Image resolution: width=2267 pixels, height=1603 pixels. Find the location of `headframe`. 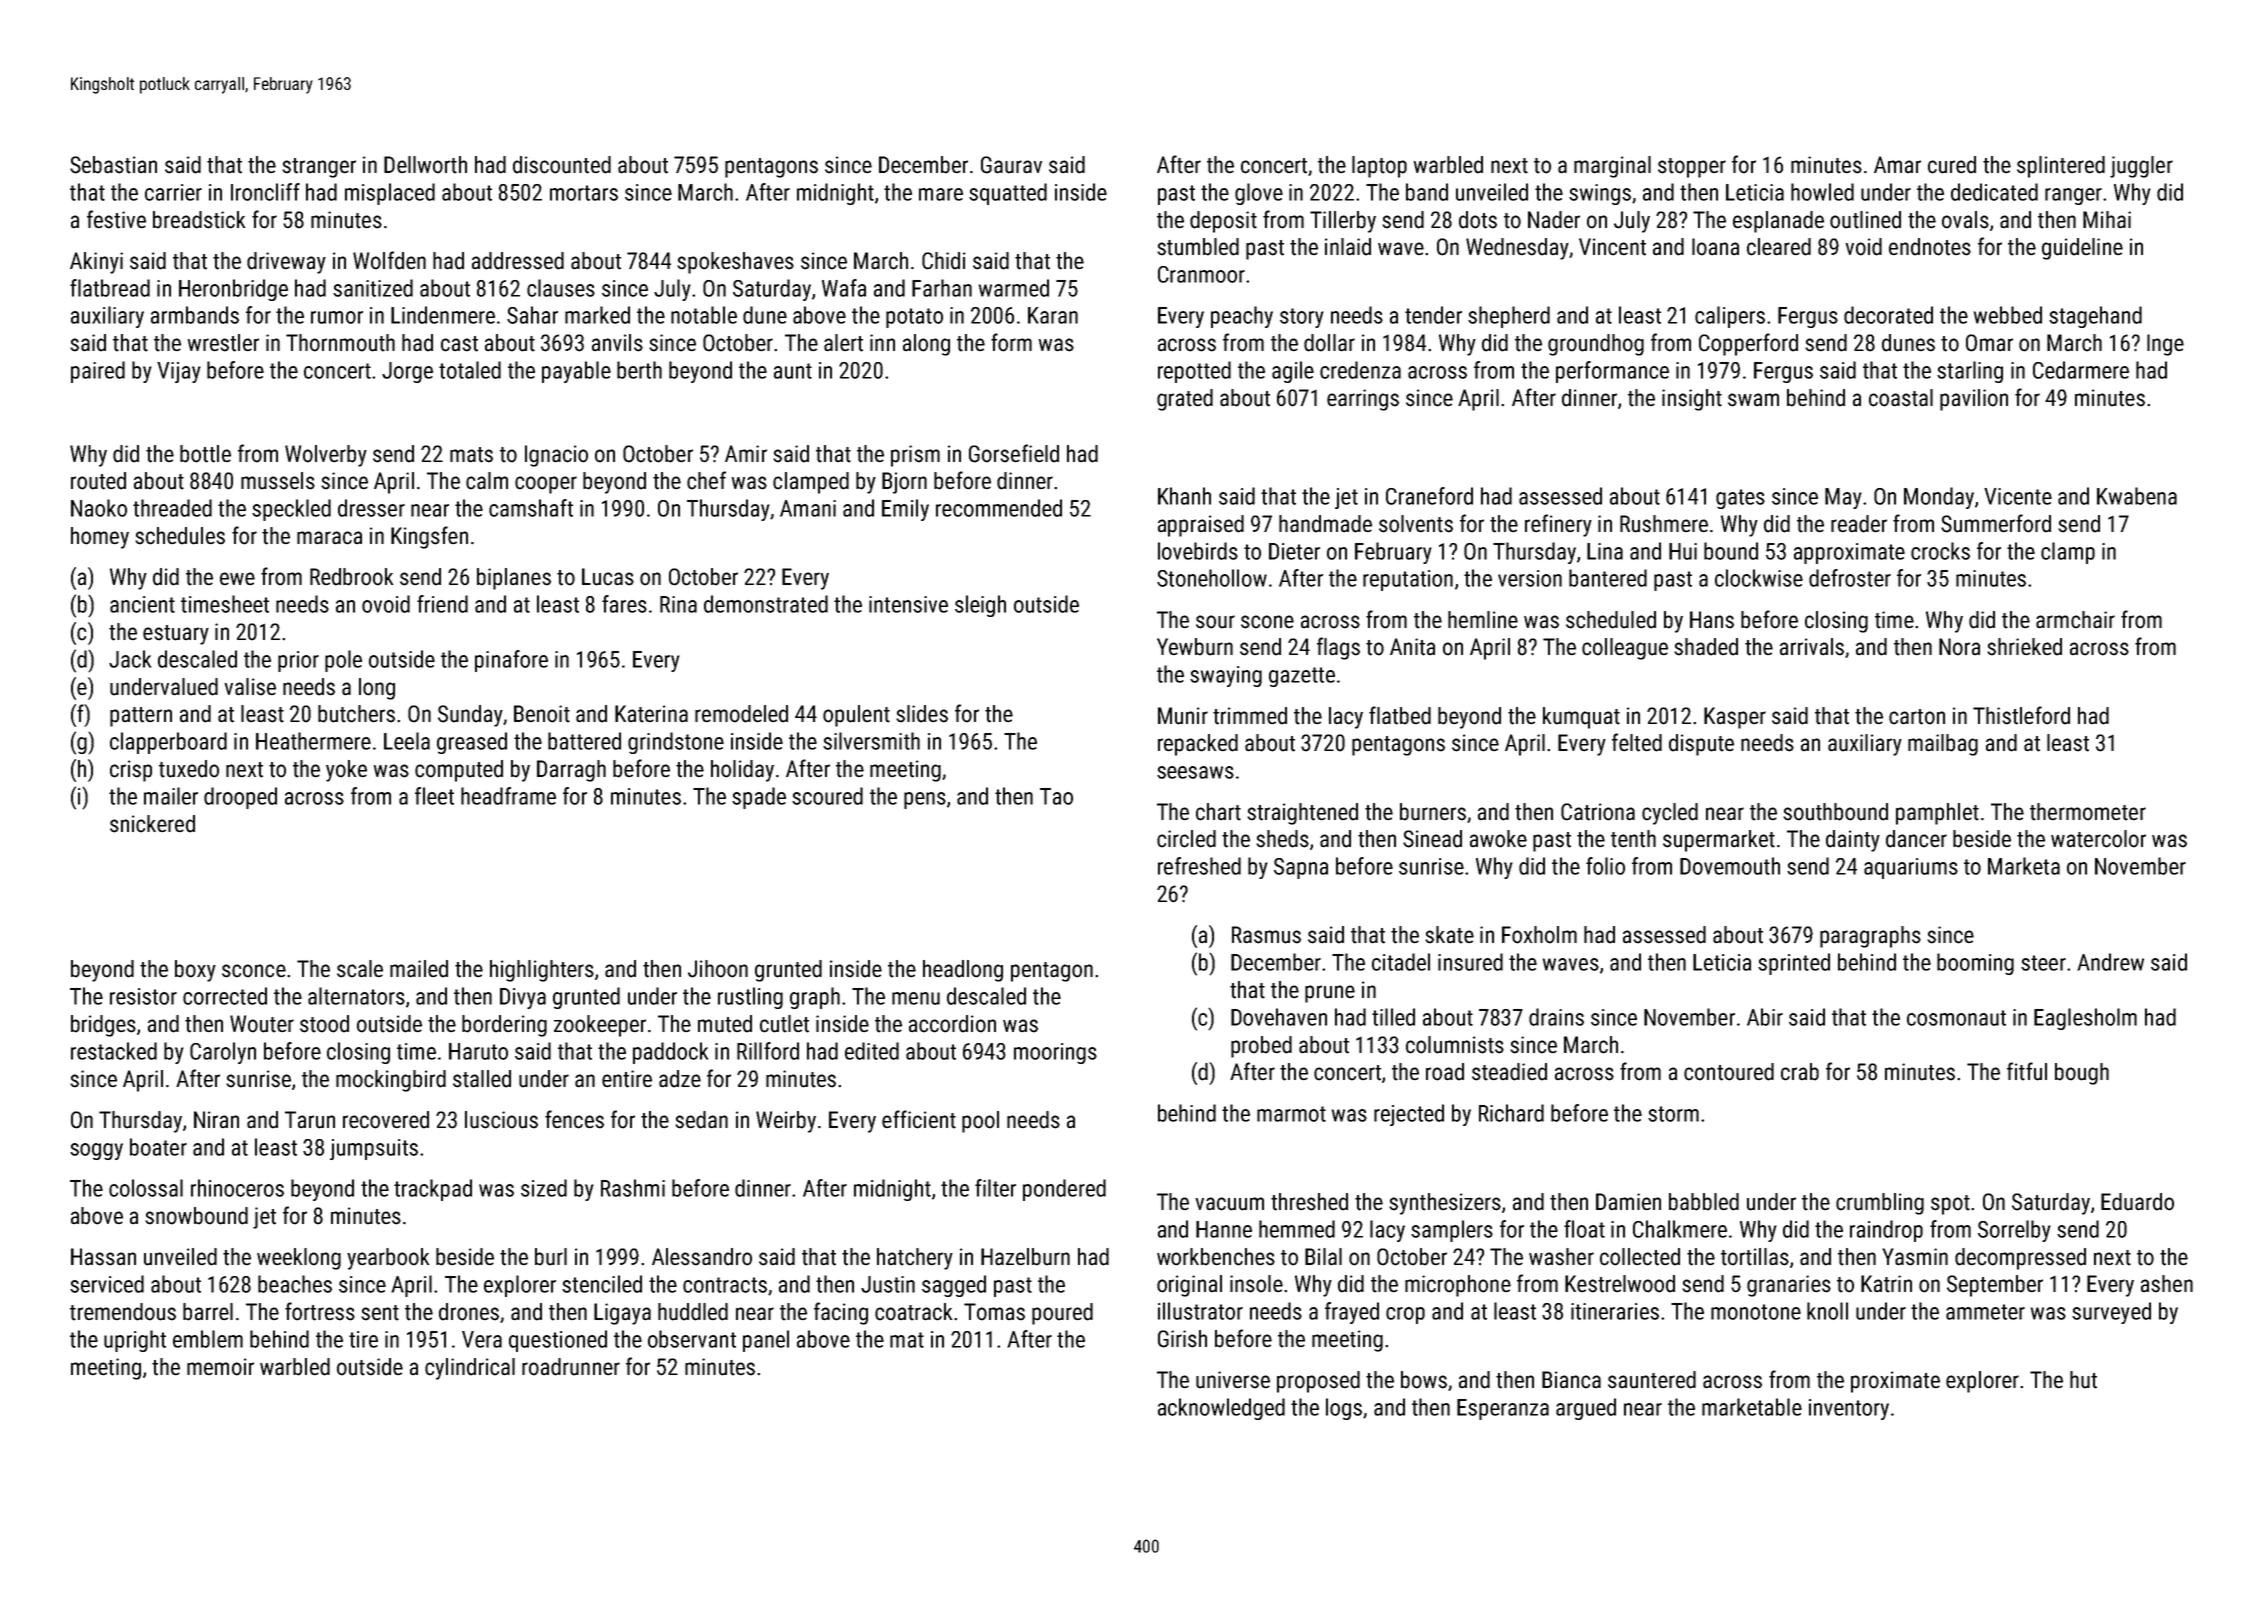

headframe is located at coordinates (508, 796).
